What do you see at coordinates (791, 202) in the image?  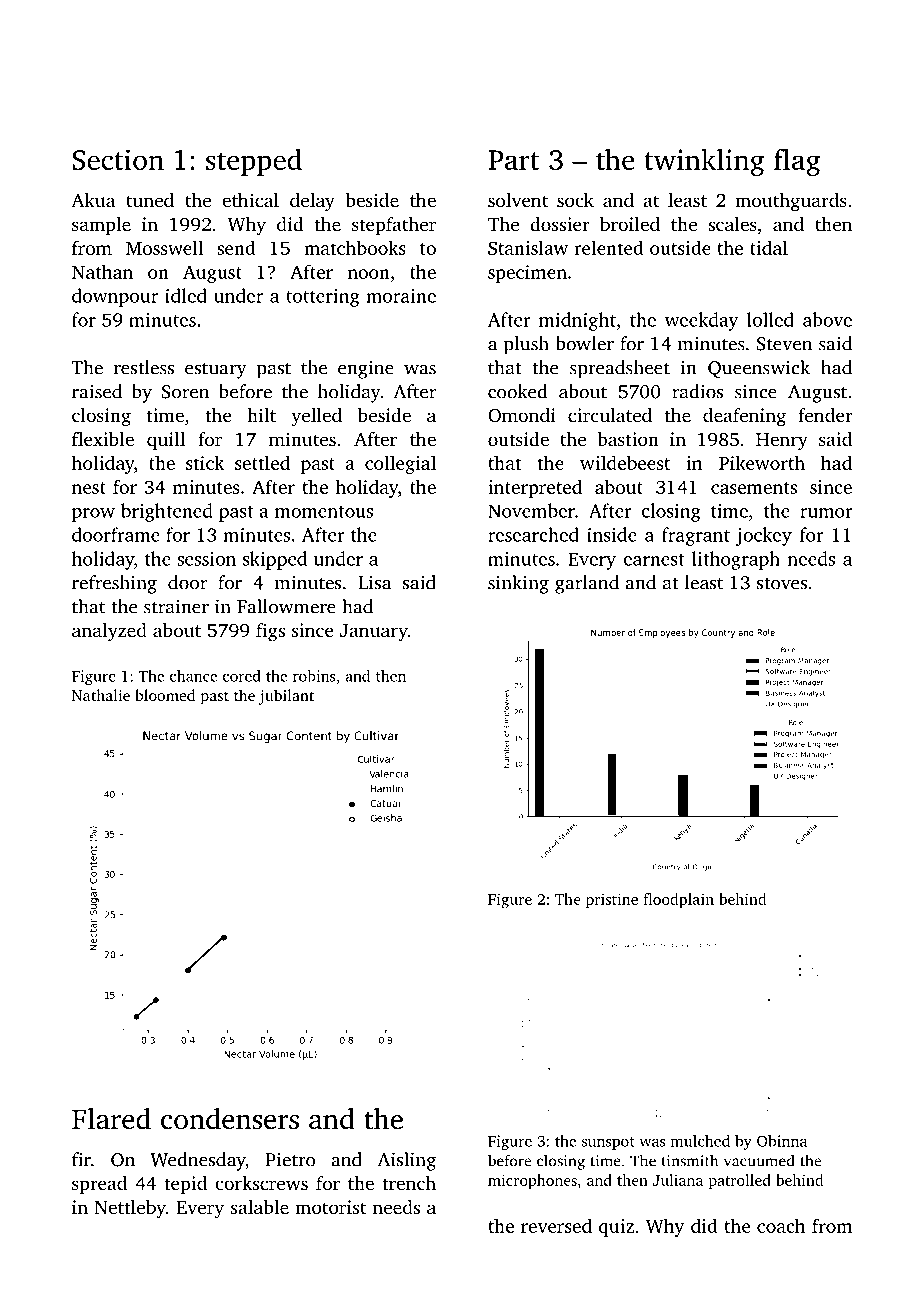 I see `mouthguards` at bounding box center [791, 202].
